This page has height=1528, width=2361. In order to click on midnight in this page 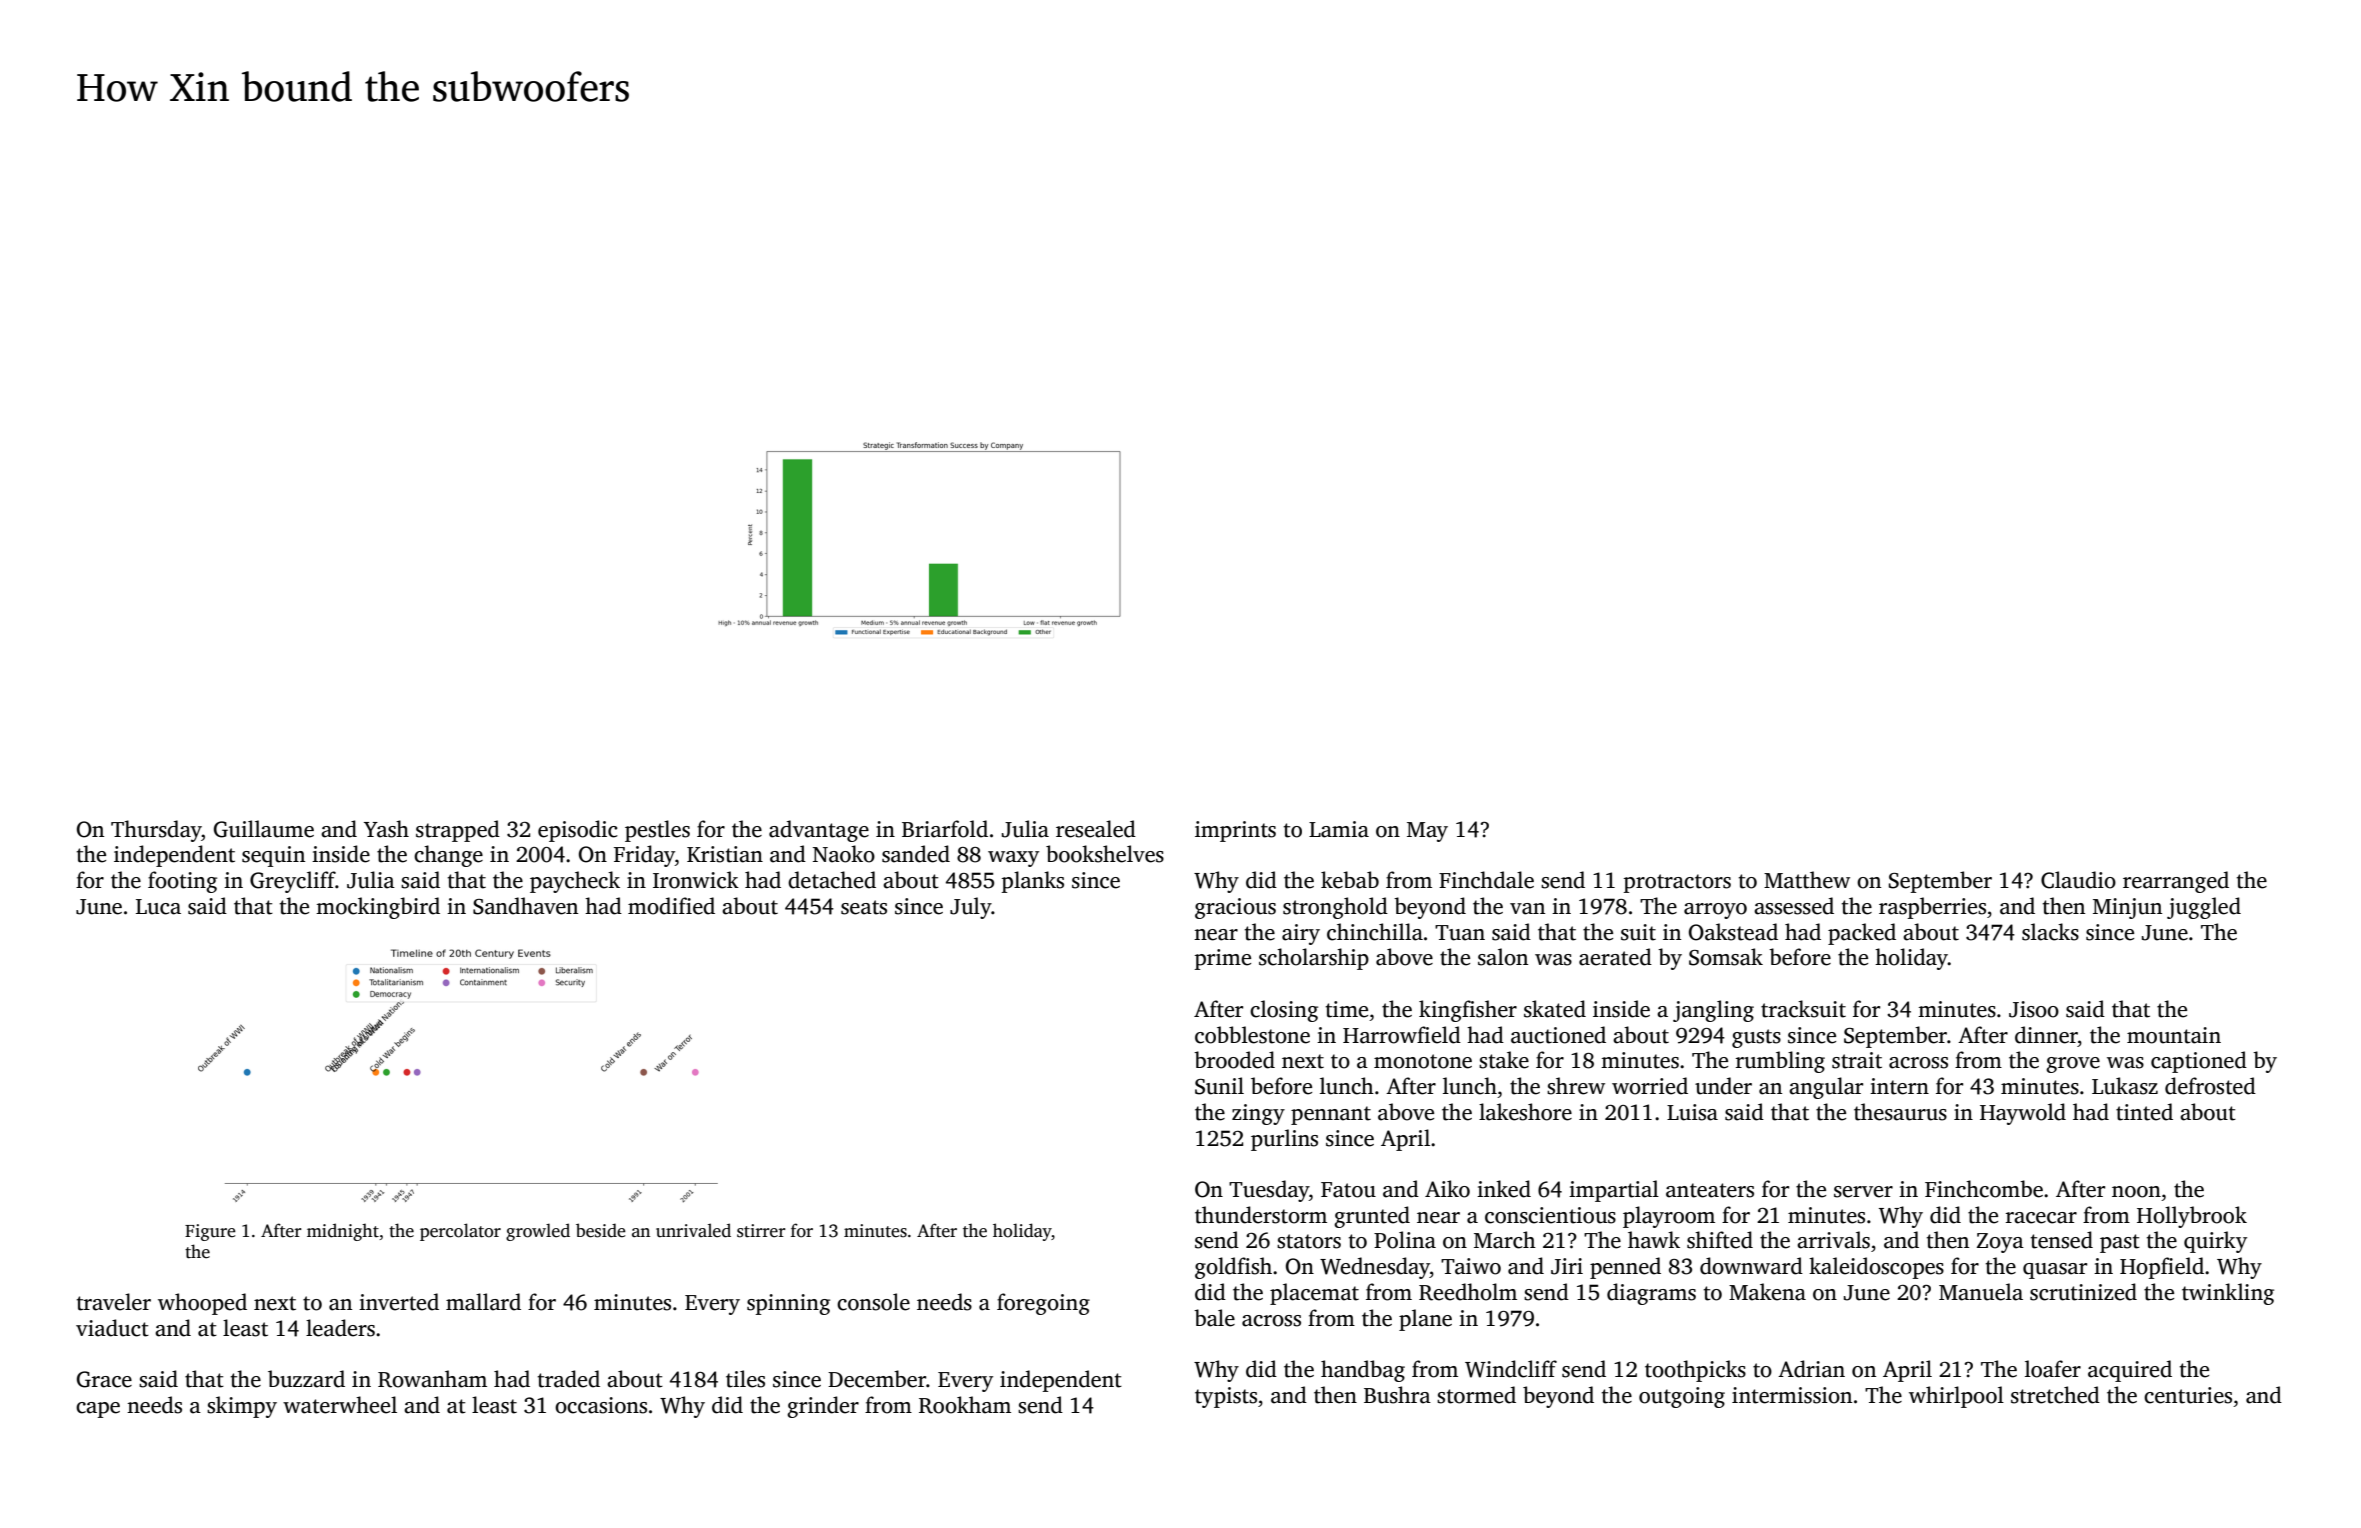, I will do `click(343, 1232)`.
